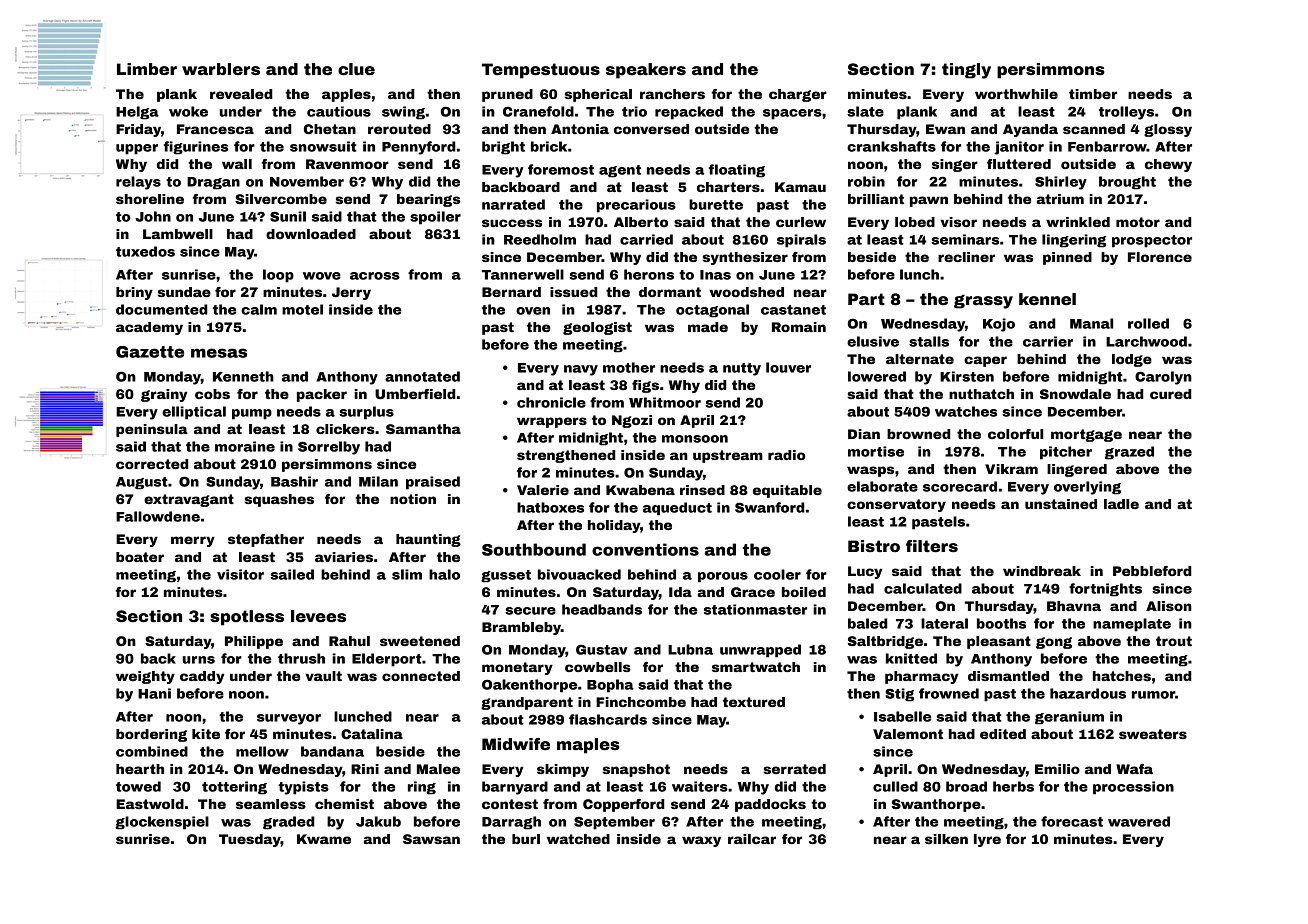 The width and height of the screenshot is (1308, 924). What do you see at coordinates (240, 574) in the screenshot?
I see `visitor` at bounding box center [240, 574].
